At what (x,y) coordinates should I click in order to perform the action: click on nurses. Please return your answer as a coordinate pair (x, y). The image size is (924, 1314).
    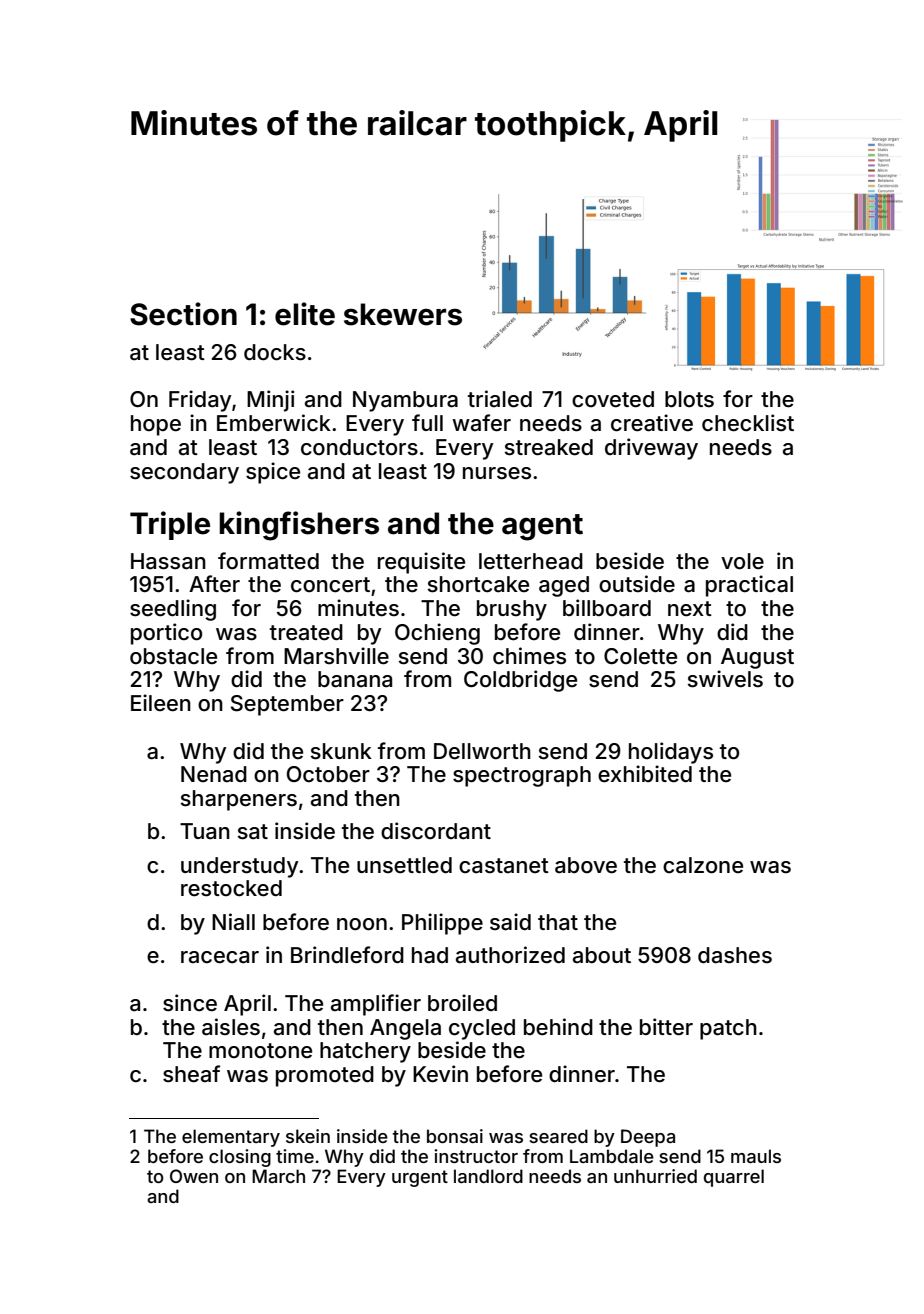
    Looking at the image, I should click on (497, 473).
